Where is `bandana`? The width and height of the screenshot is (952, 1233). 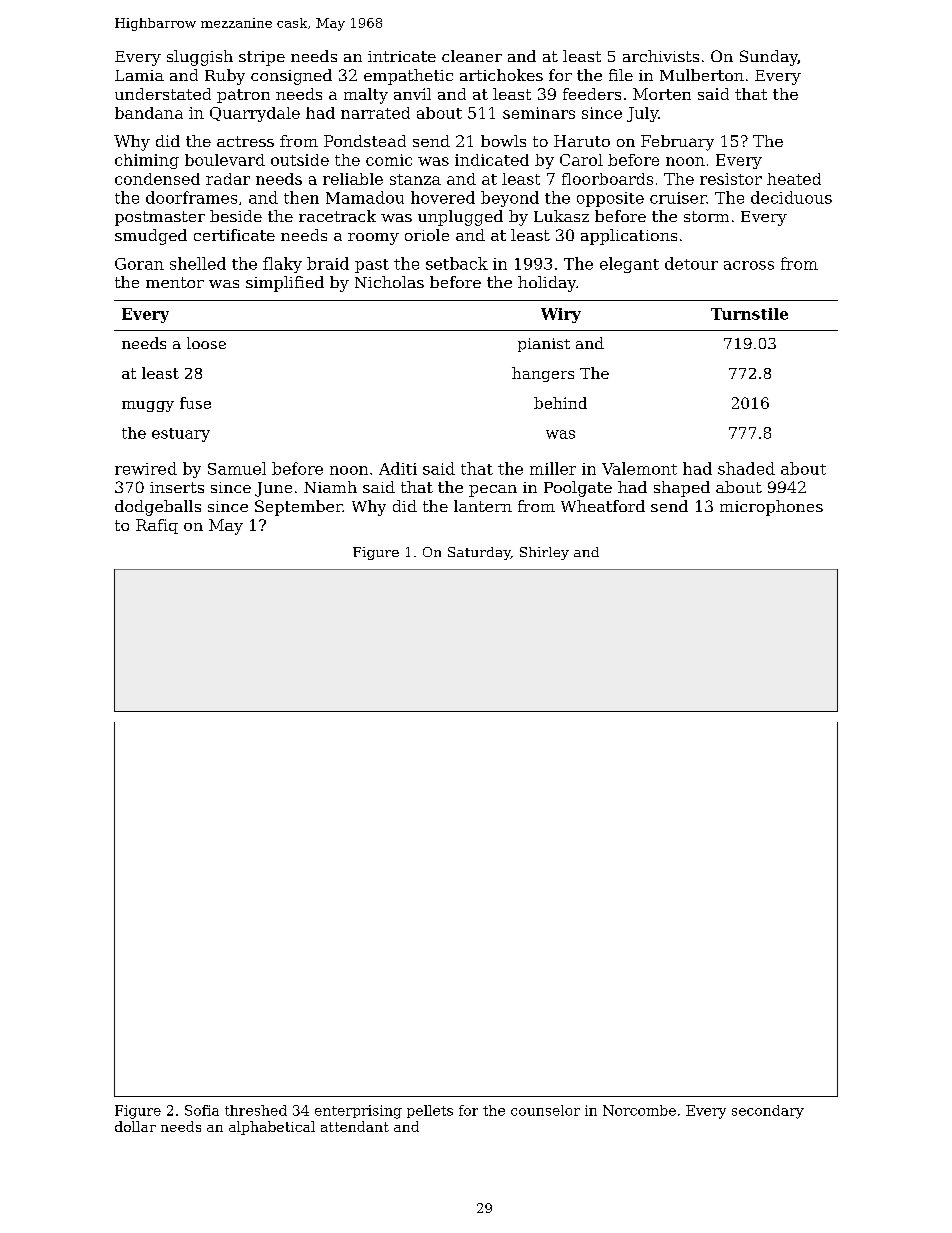 bandana is located at coordinates (149, 113).
